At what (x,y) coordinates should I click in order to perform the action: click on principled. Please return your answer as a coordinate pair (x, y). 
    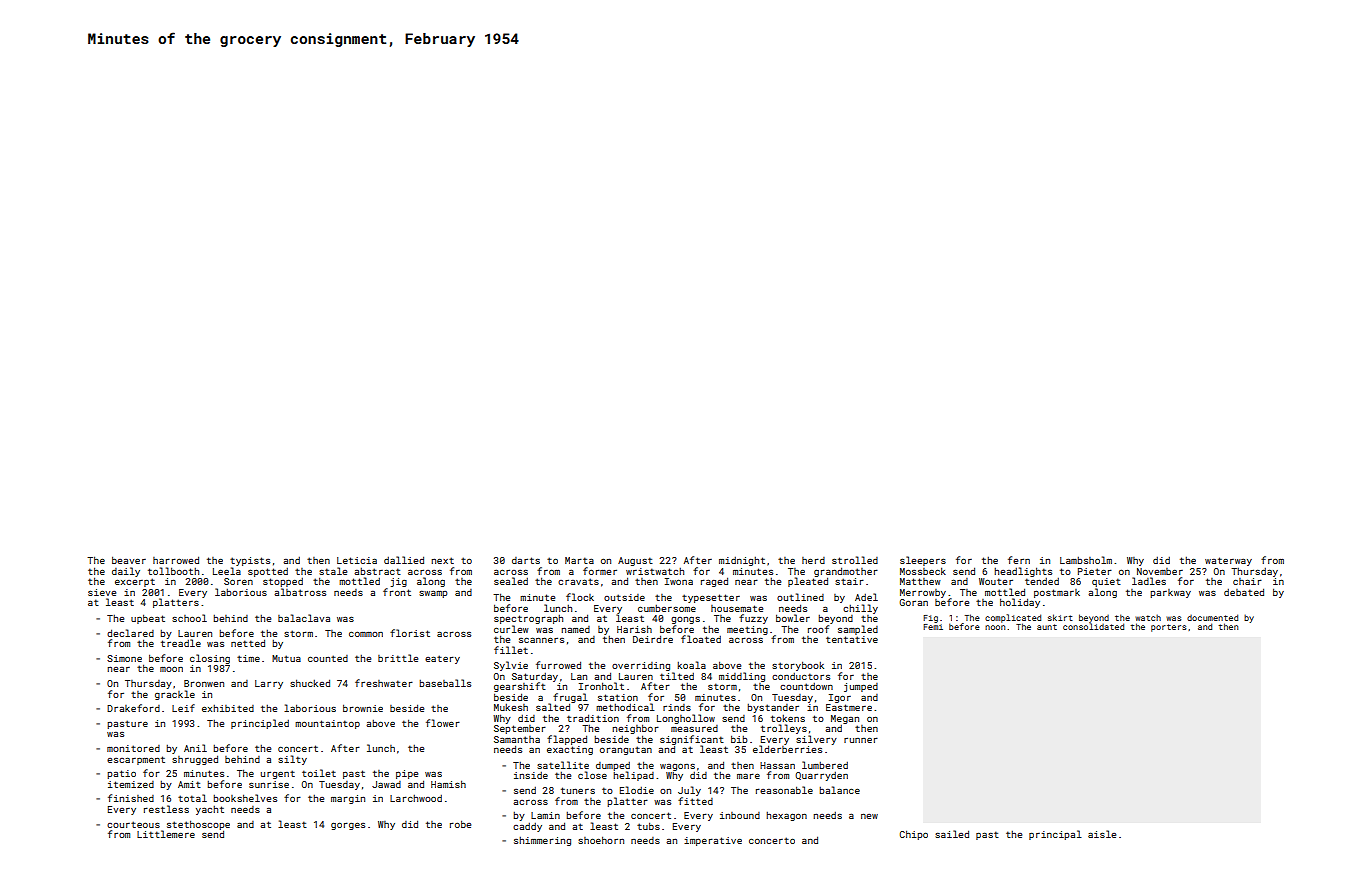
    Looking at the image, I should click on (260, 724).
